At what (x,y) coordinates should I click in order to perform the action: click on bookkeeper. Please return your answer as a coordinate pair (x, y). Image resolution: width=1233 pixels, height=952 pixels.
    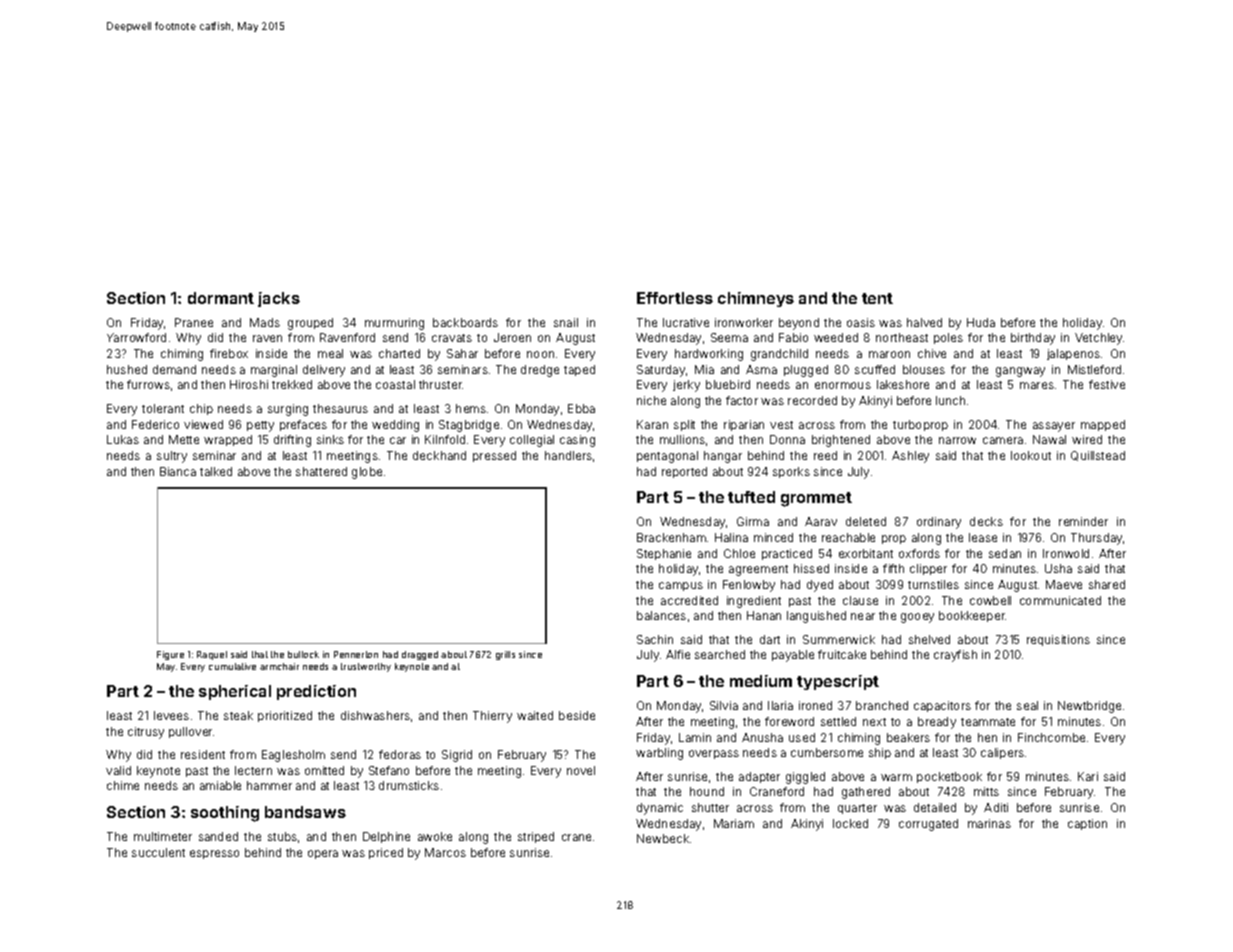
    Looking at the image, I should click on (972, 616).
